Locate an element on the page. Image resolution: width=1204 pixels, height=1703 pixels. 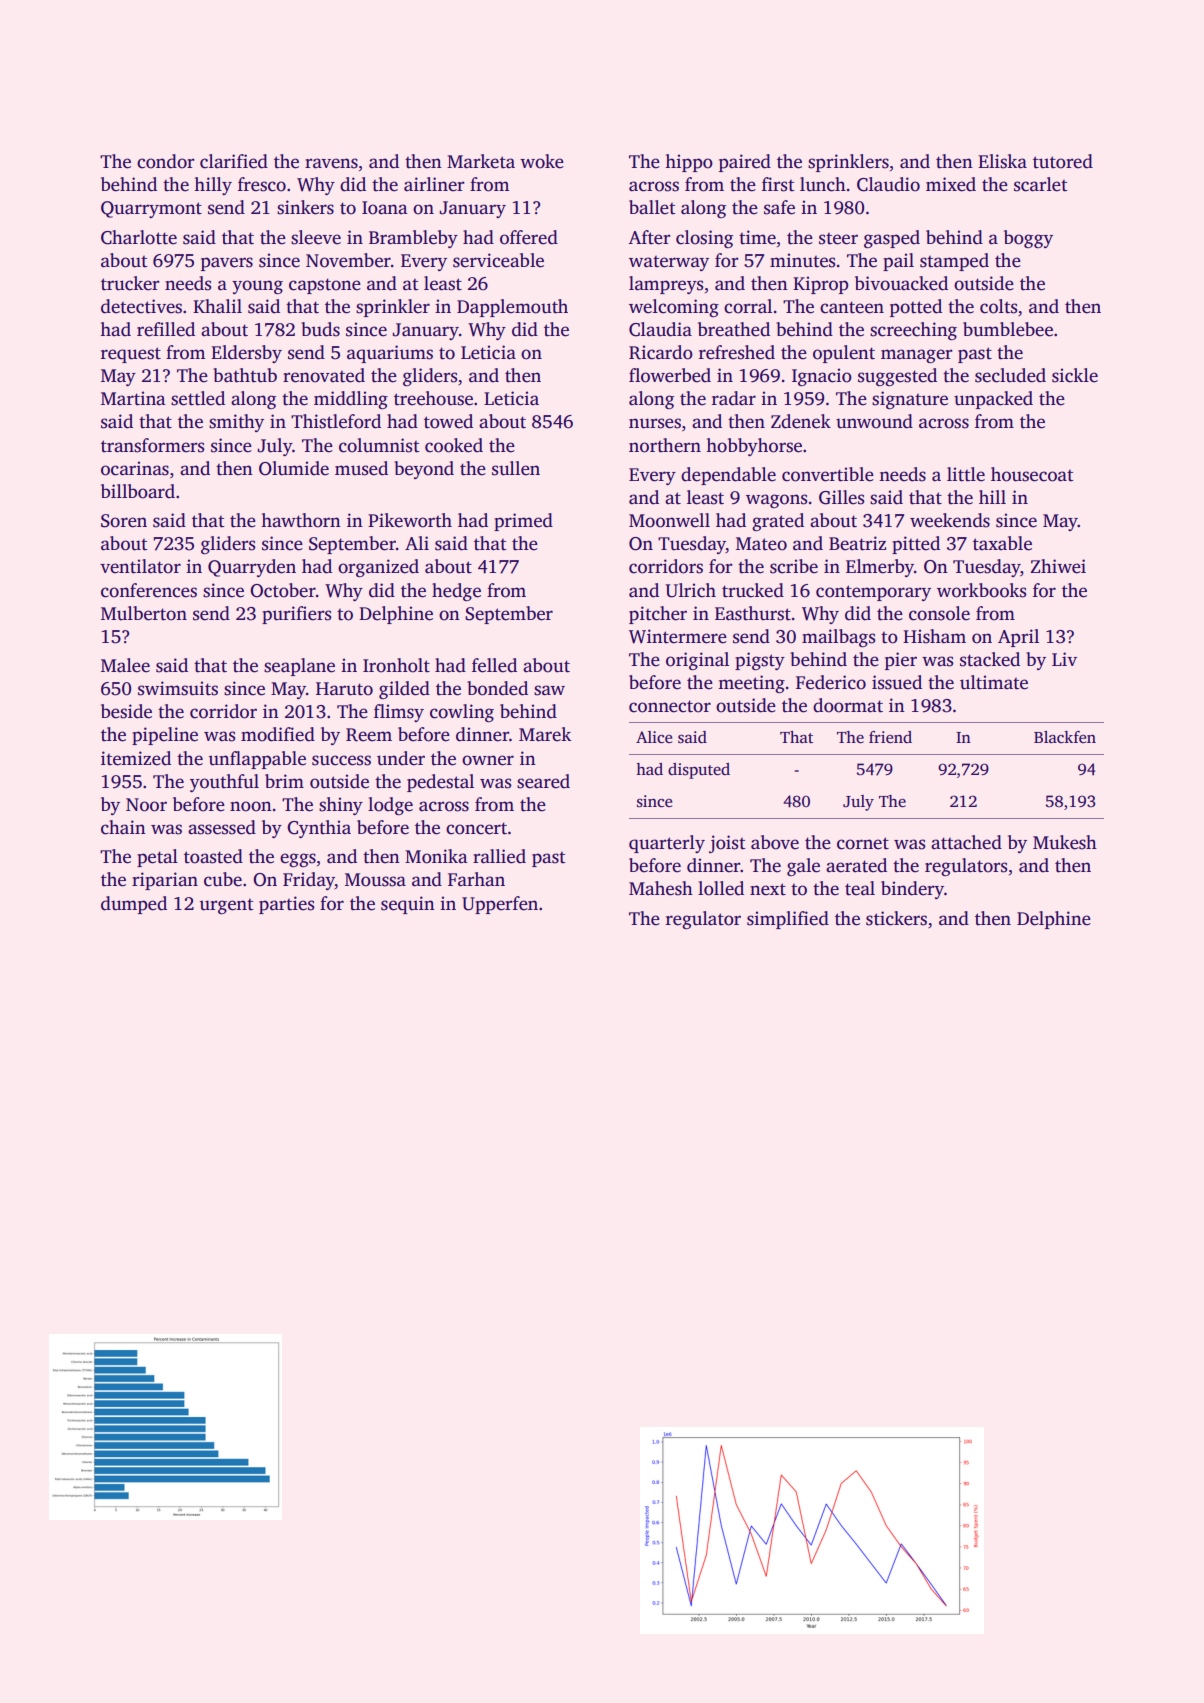
Marketa is located at coordinates (481, 161).
